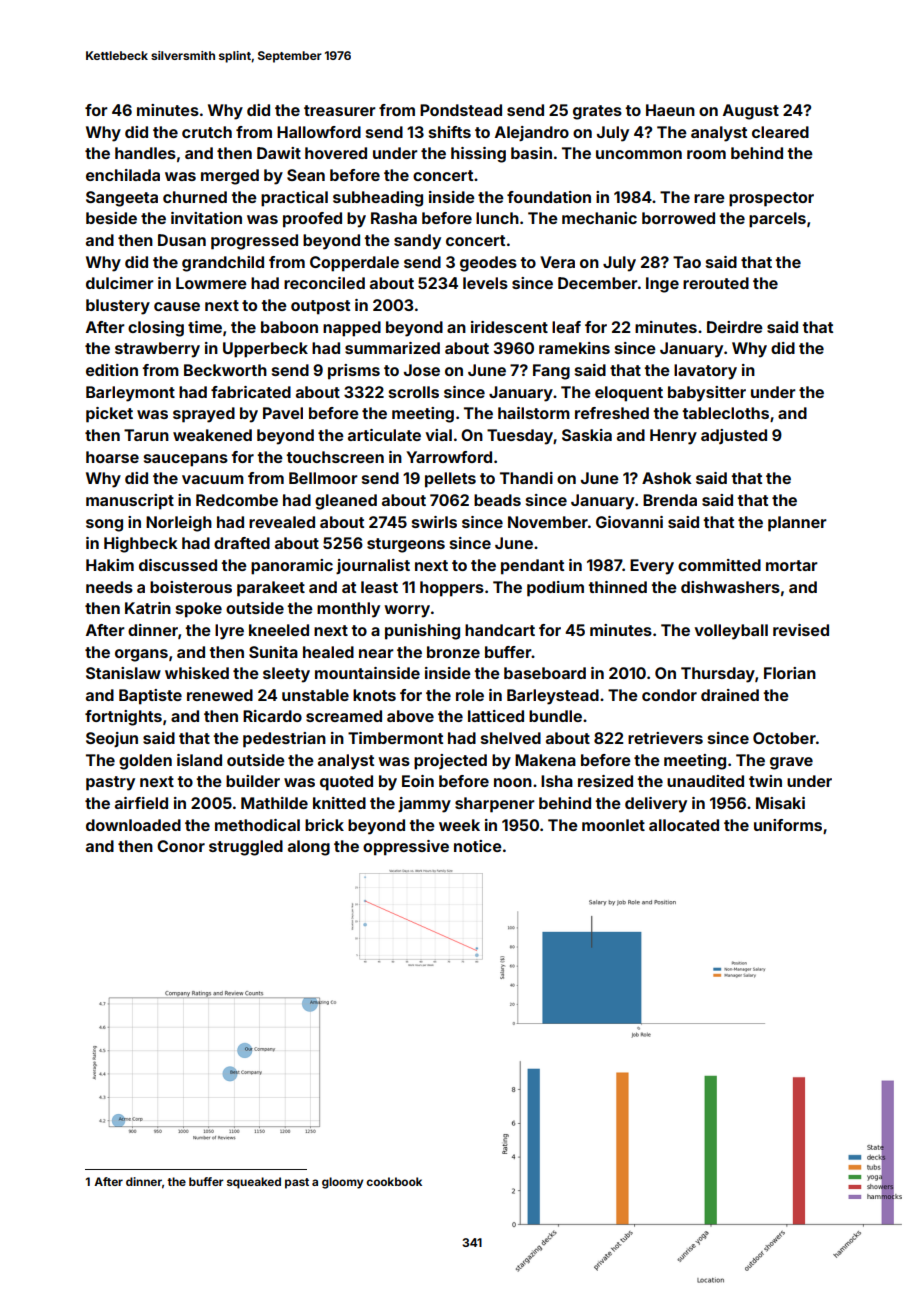 The image size is (924, 1308). What do you see at coordinates (788, 825) in the image?
I see `uniforms` at bounding box center [788, 825].
